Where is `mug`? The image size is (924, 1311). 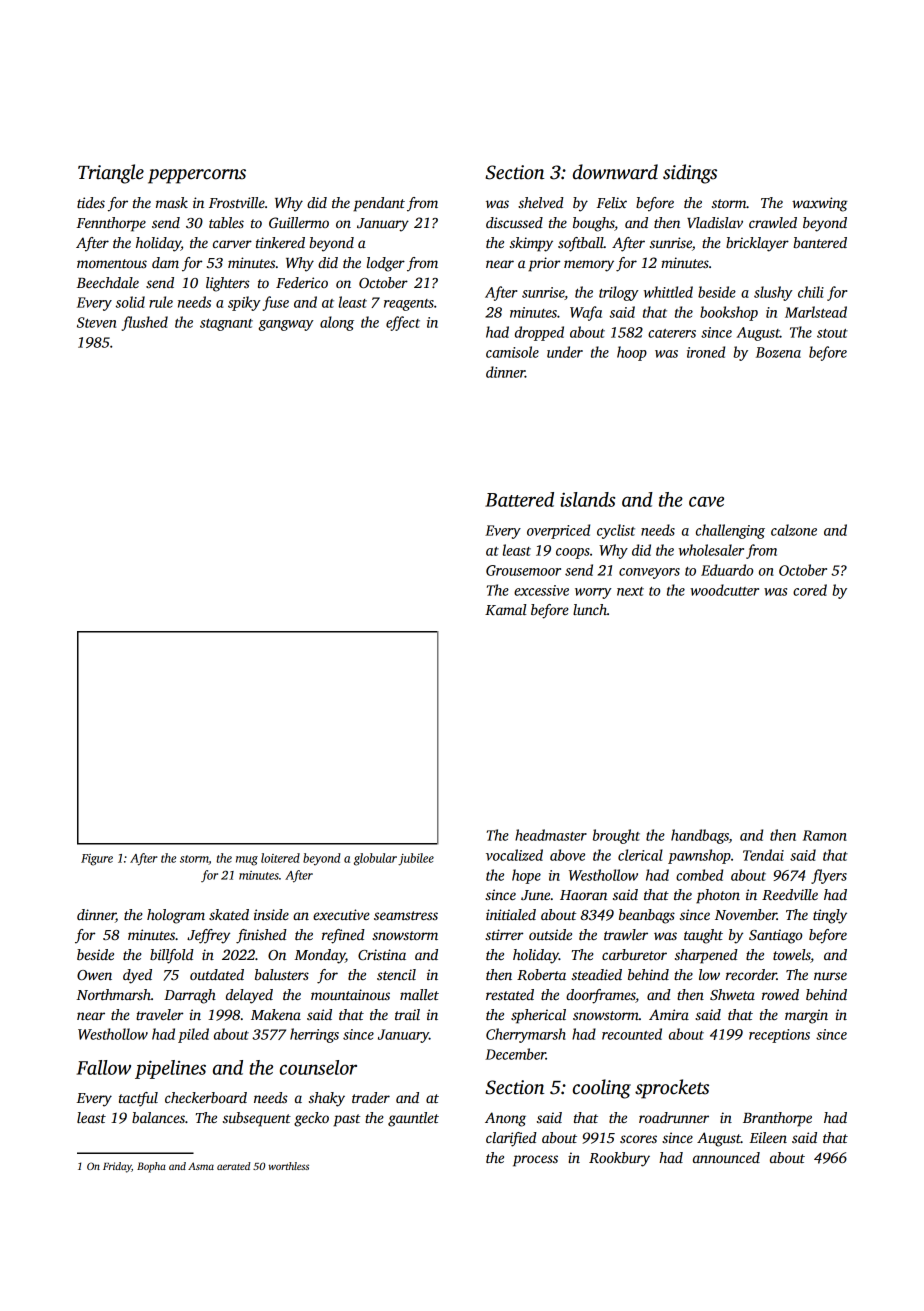 mug is located at coordinates (247, 861).
